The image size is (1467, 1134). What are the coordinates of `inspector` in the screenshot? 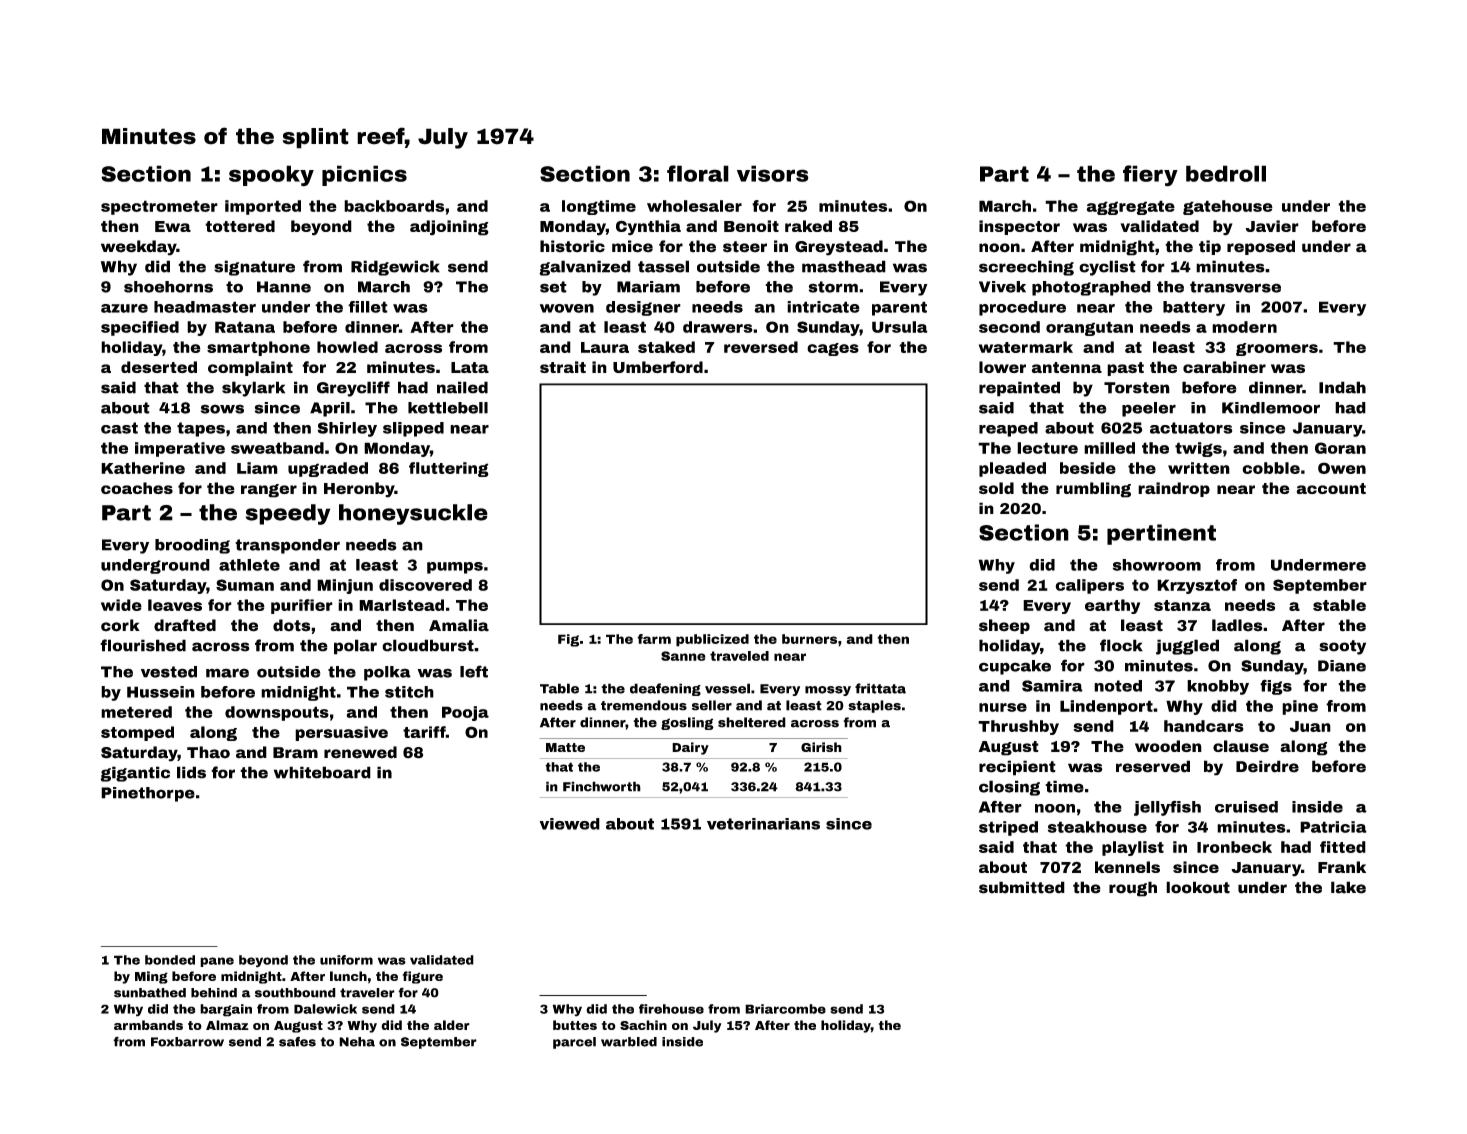 It's located at (1019, 227).
